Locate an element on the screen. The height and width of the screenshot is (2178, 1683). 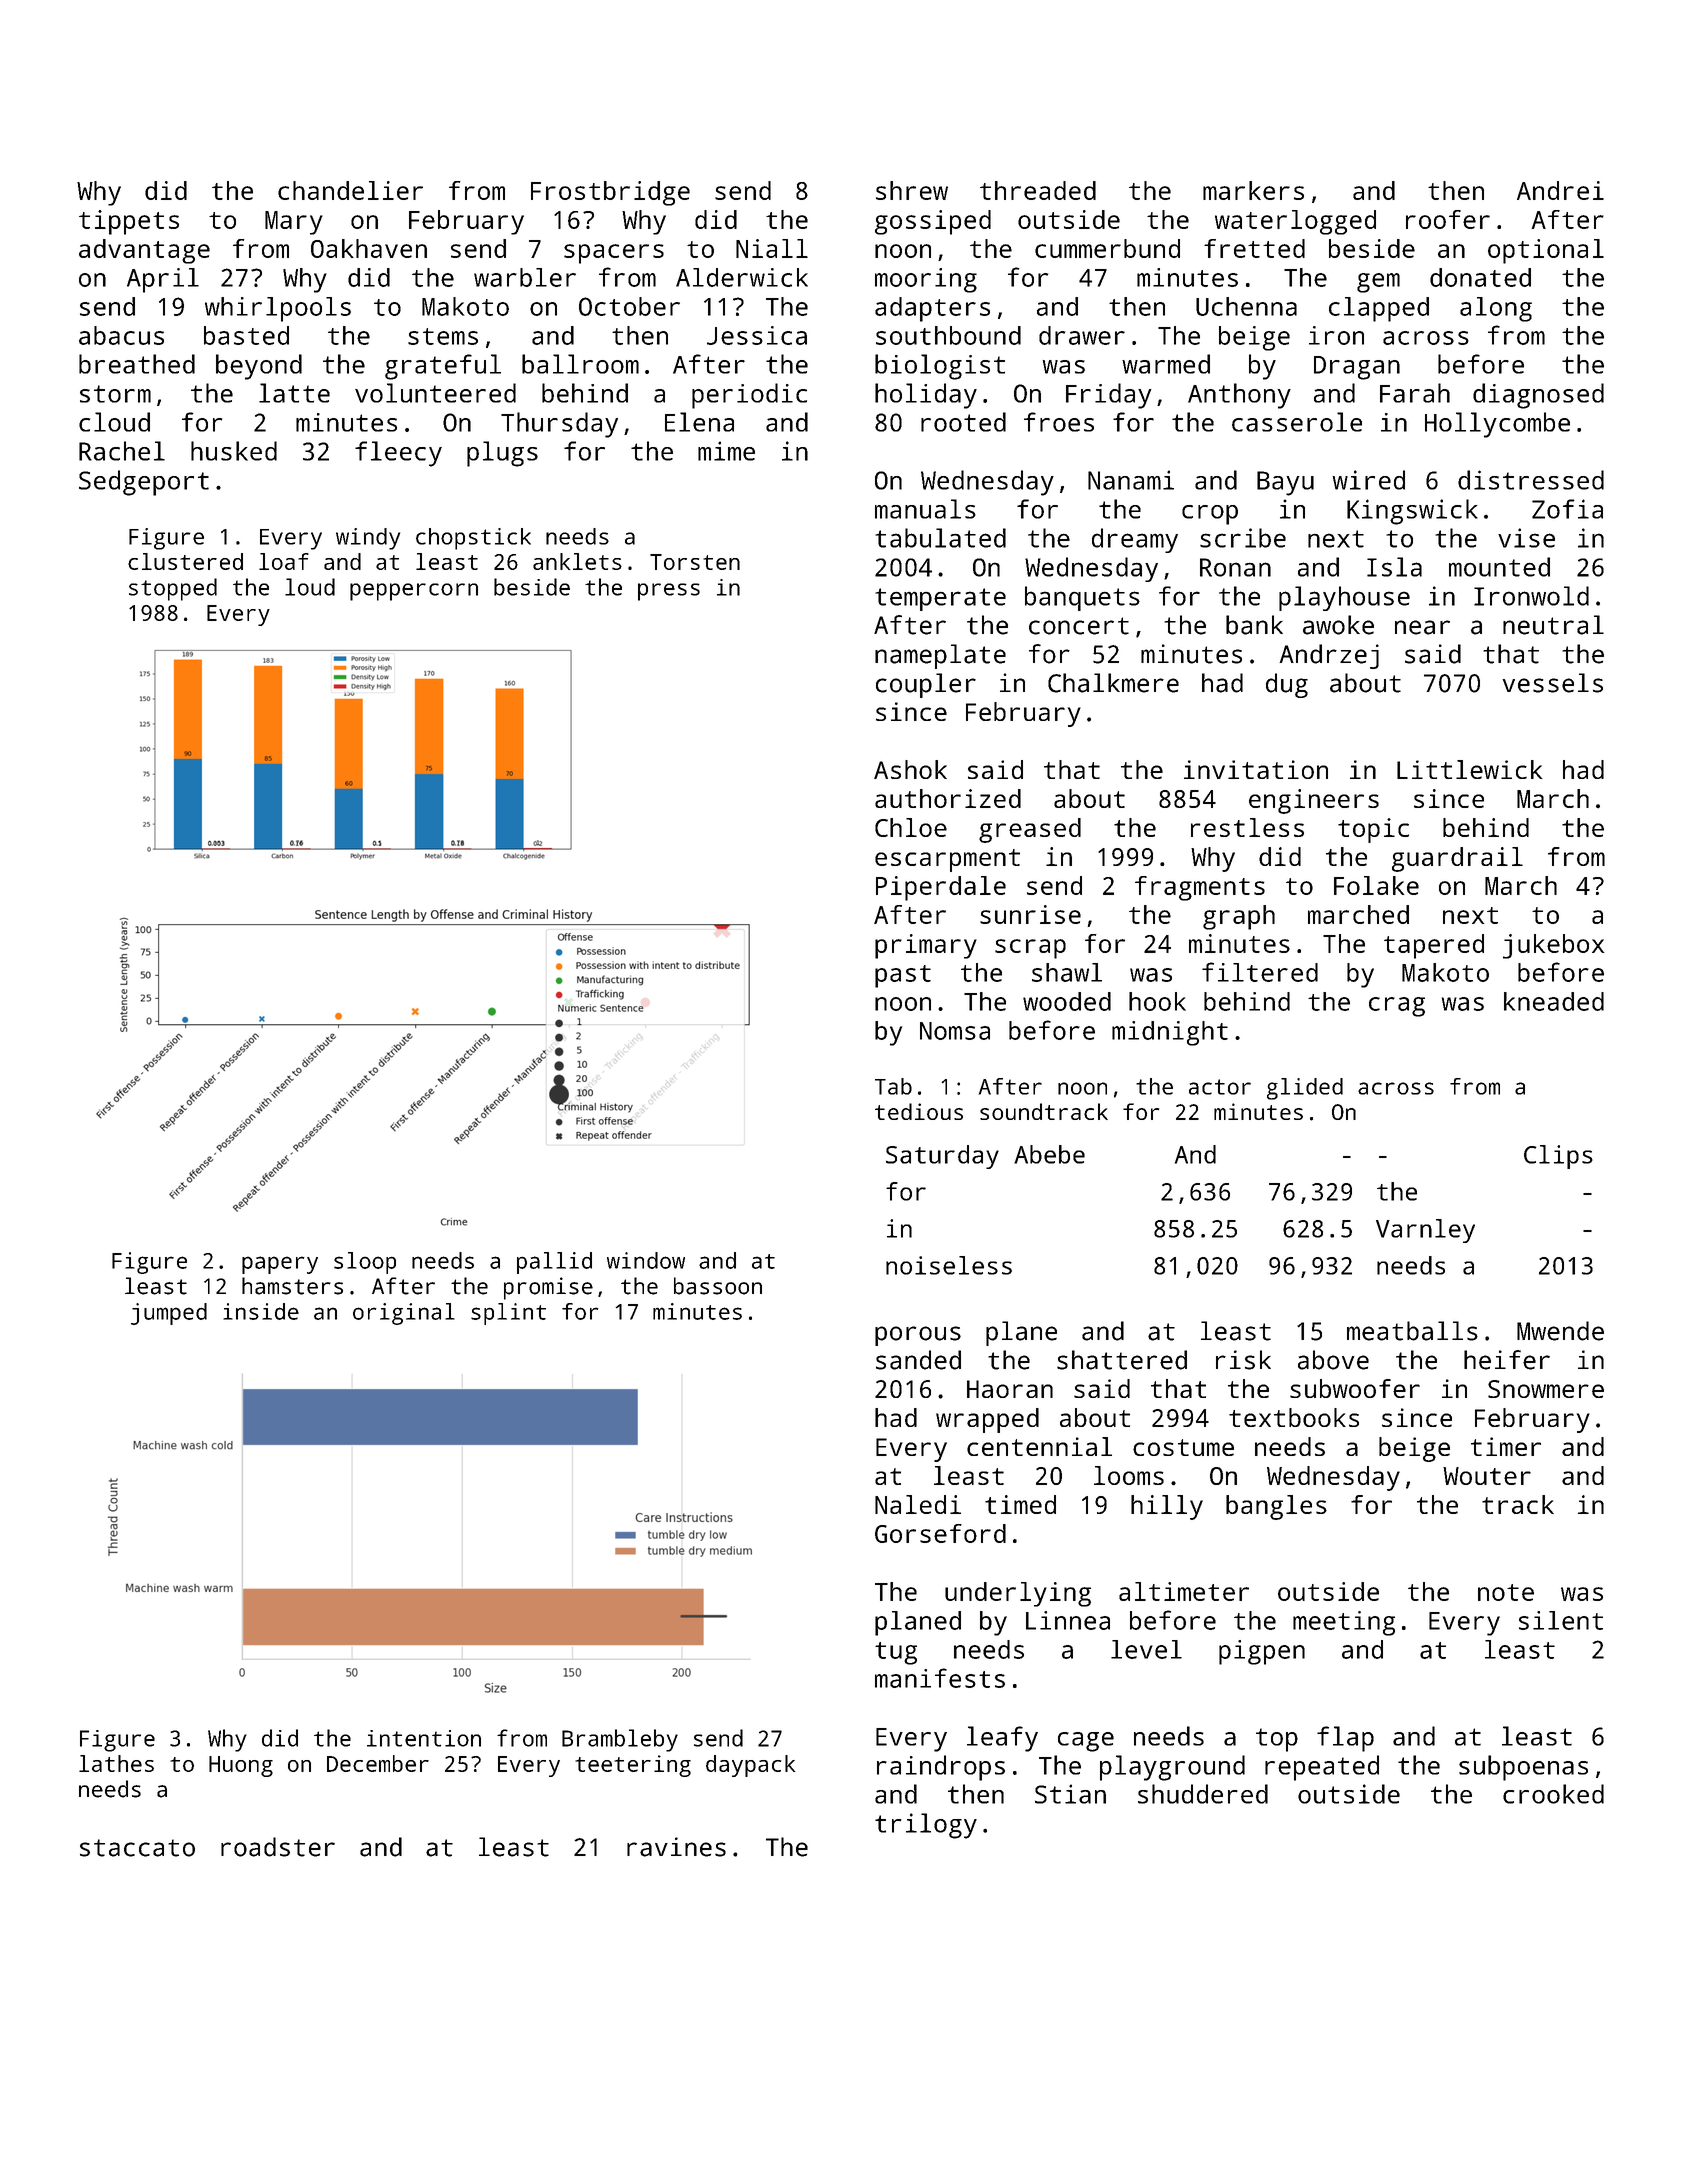
bassoon is located at coordinates (718, 1286).
